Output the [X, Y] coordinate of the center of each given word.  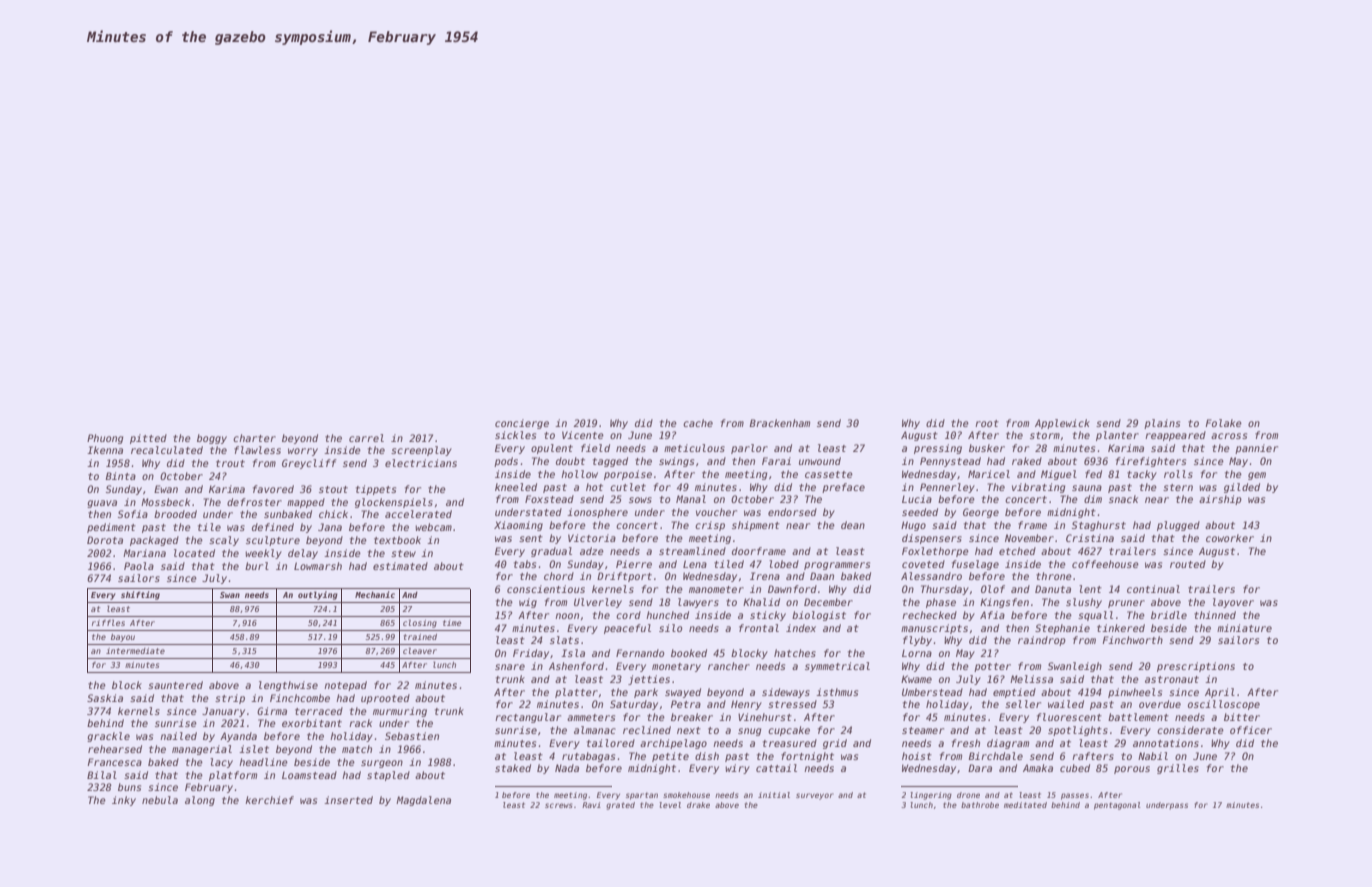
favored [273, 489]
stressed [792, 704]
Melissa [1031, 679]
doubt [570, 461]
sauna [1087, 488]
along [200, 801]
